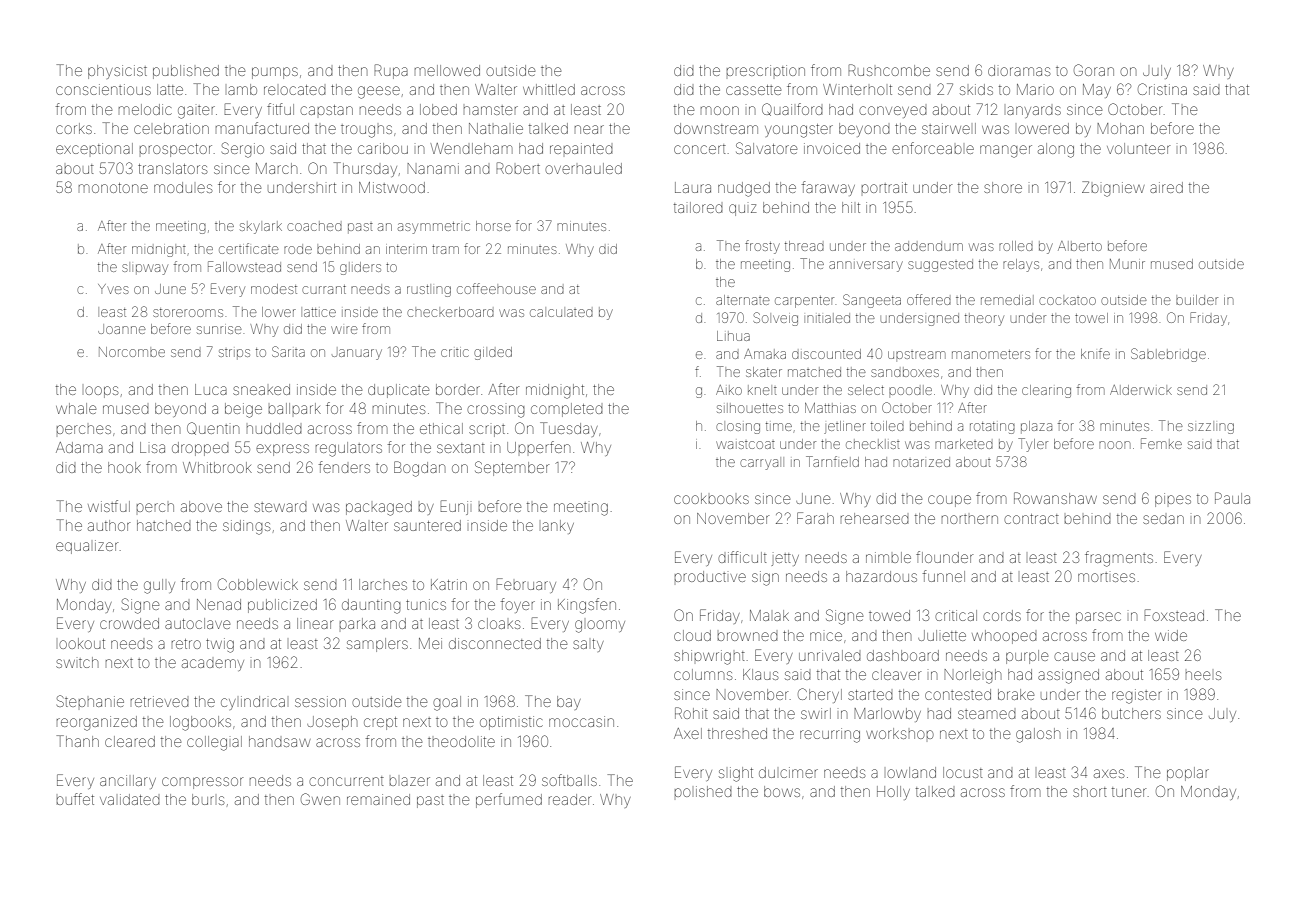 The height and width of the screenshot is (924, 1308). What do you see at coordinates (1080, 246) in the screenshot?
I see `Alberto` at bounding box center [1080, 246].
